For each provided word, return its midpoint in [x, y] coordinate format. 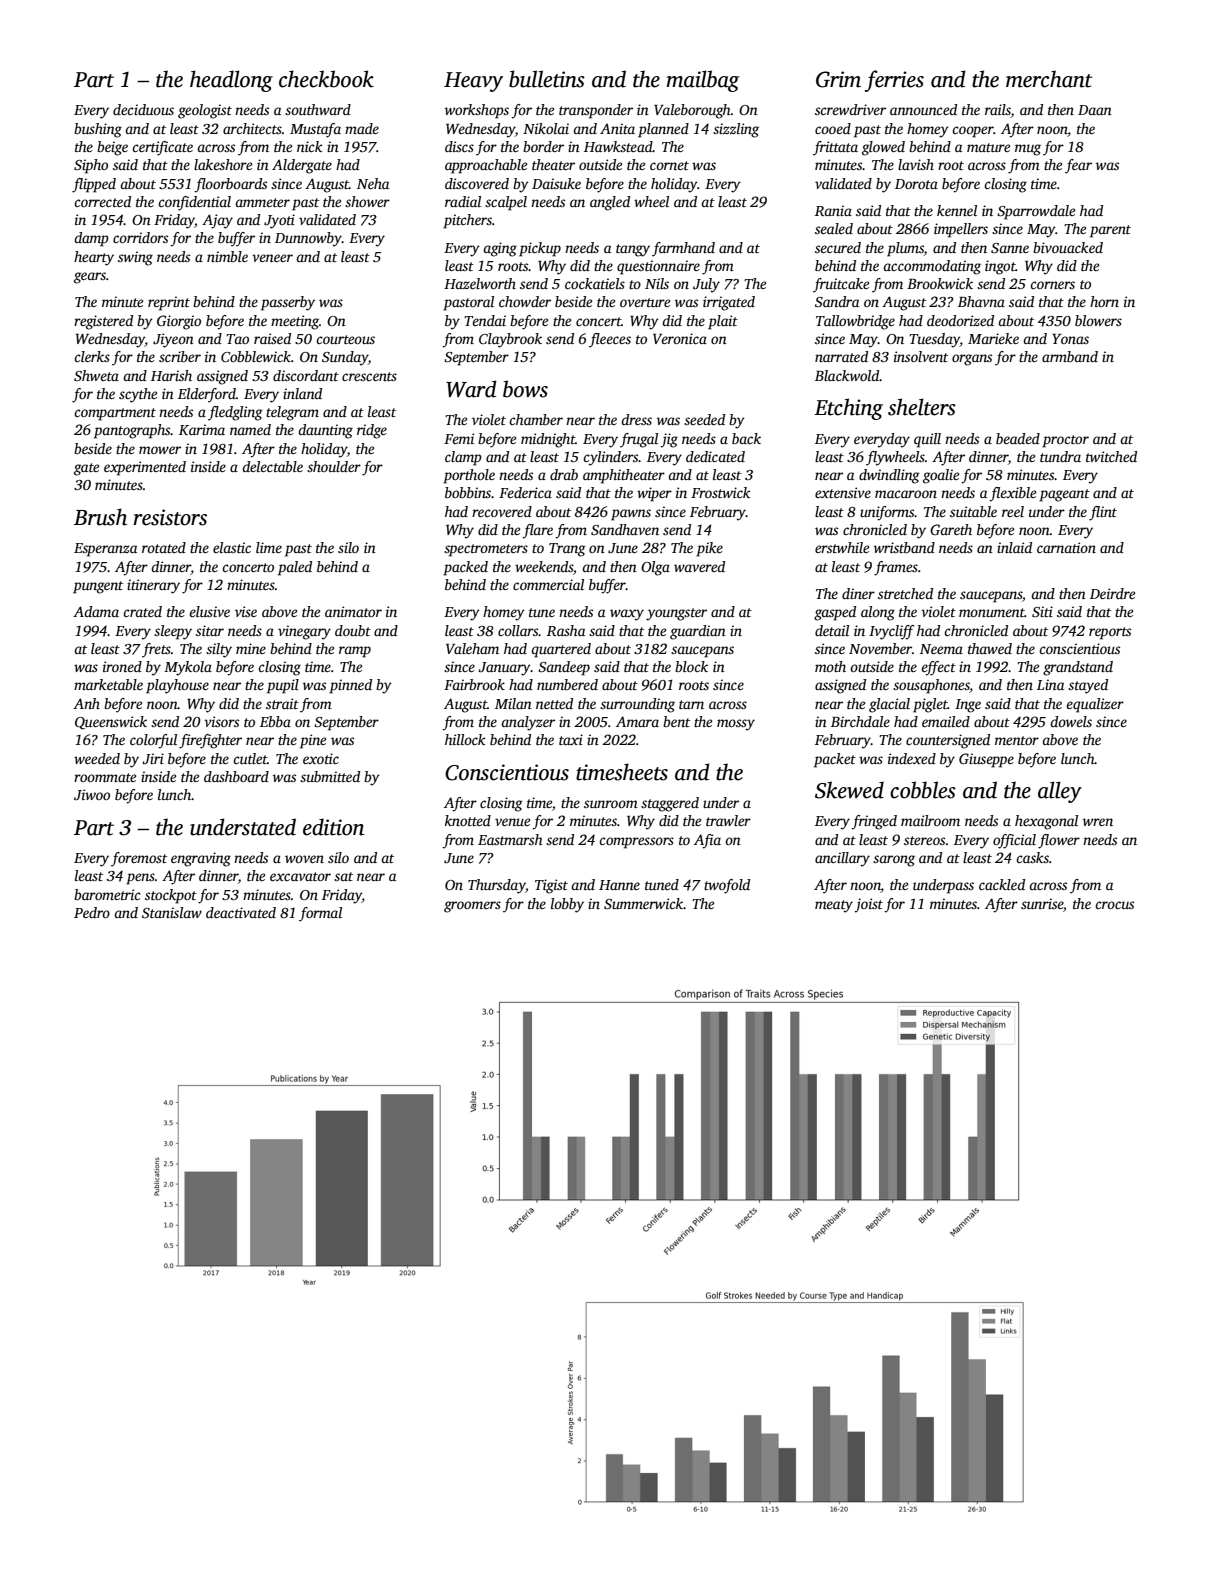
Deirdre [1112, 593]
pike [709, 549]
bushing [98, 130]
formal [320, 914]
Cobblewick [256, 356]
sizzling [736, 130]
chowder [525, 301]
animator [353, 611]
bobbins [468, 492]
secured [838, 247]
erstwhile [842, 547]
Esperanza [105, 550]
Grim [838, 79]
